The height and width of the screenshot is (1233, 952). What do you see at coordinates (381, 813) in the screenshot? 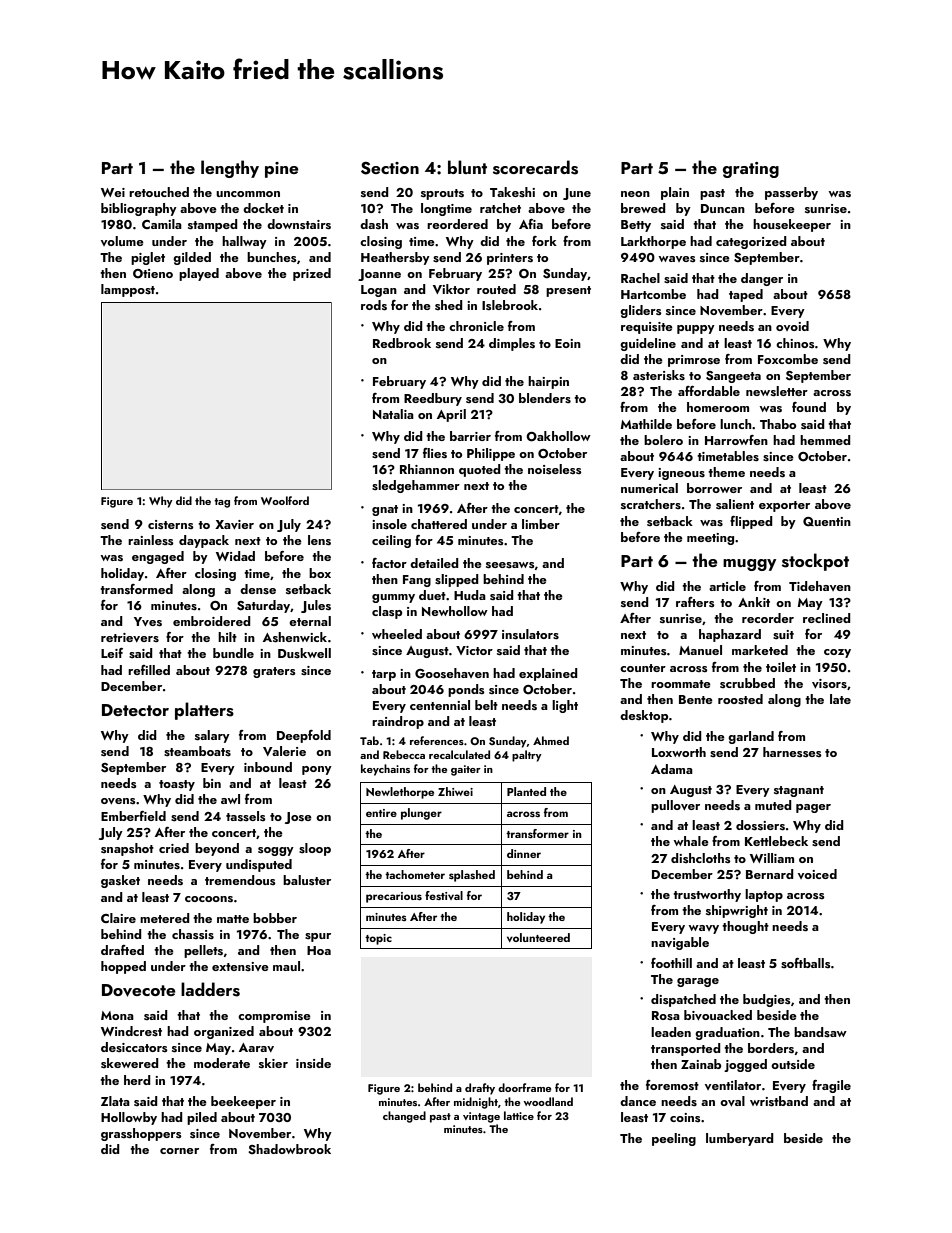
I see `entire` at bounding box center [381, 813].
